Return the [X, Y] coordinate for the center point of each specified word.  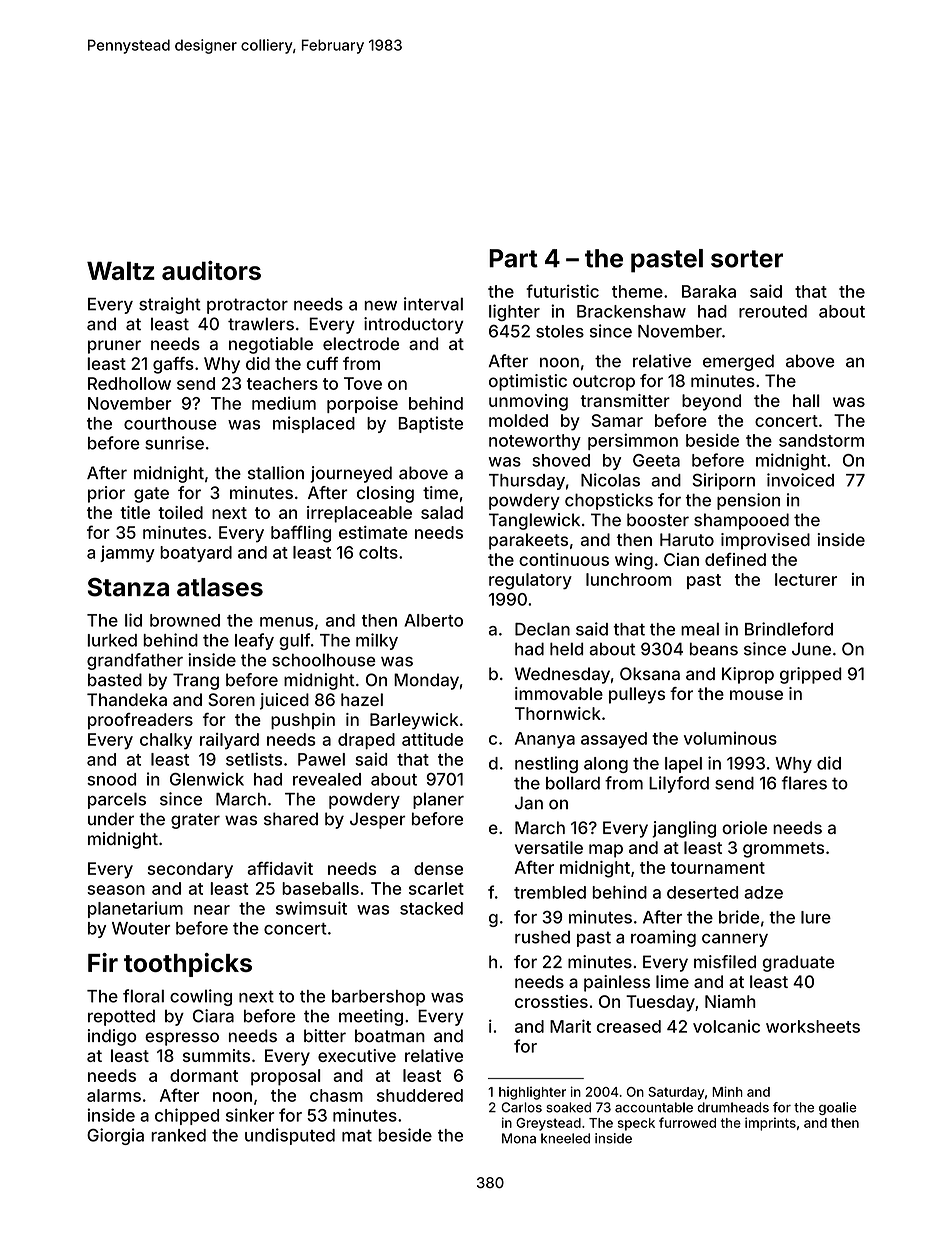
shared [291, 819]
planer [438, 801]
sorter [747, 259]
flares [804, 783]
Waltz [121, 270]
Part [513, 258]
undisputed [290, 1136]
